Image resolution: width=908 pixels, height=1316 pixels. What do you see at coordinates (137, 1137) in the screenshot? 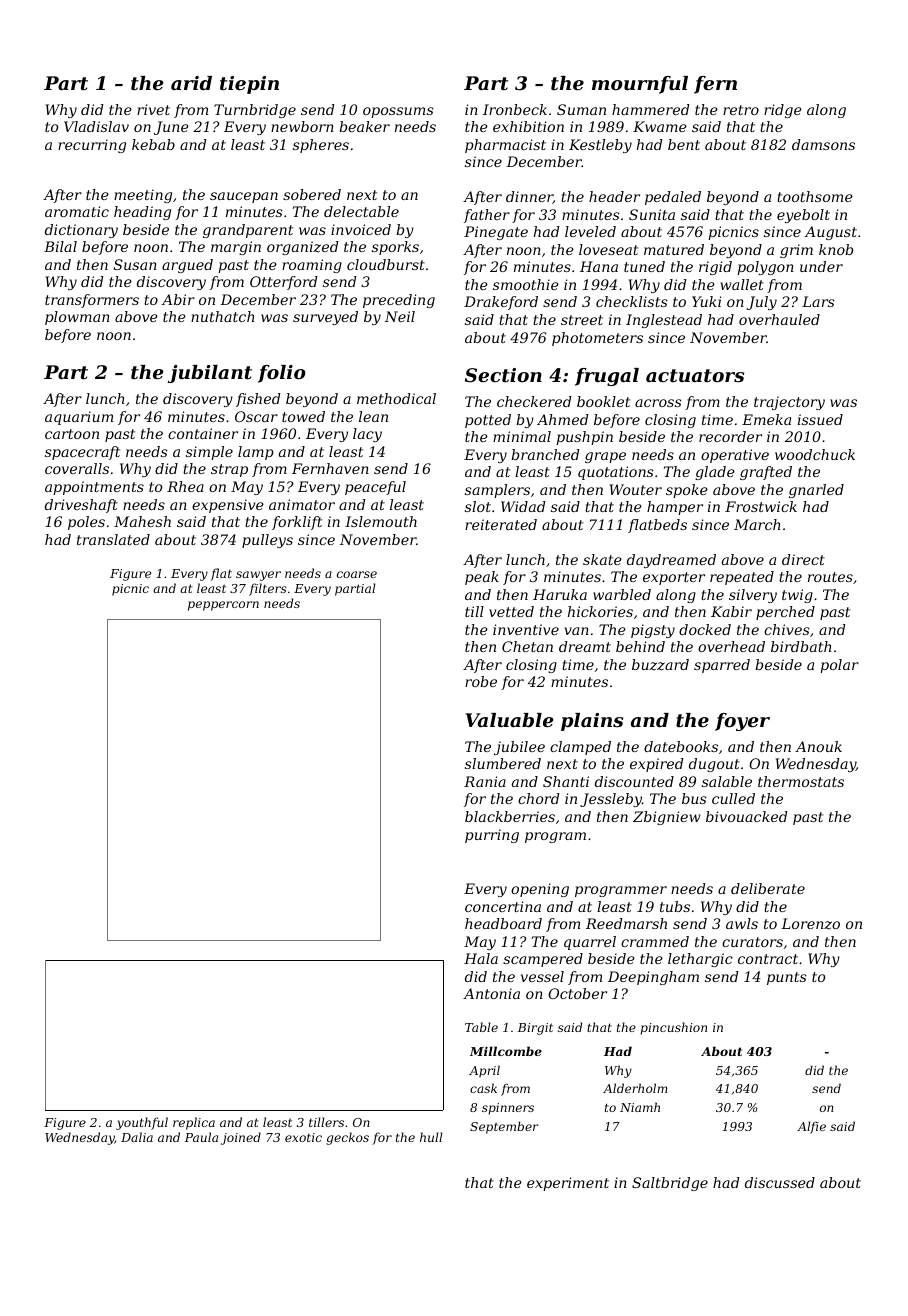
I see `Dalia` at bounding box center [137, 1137].
